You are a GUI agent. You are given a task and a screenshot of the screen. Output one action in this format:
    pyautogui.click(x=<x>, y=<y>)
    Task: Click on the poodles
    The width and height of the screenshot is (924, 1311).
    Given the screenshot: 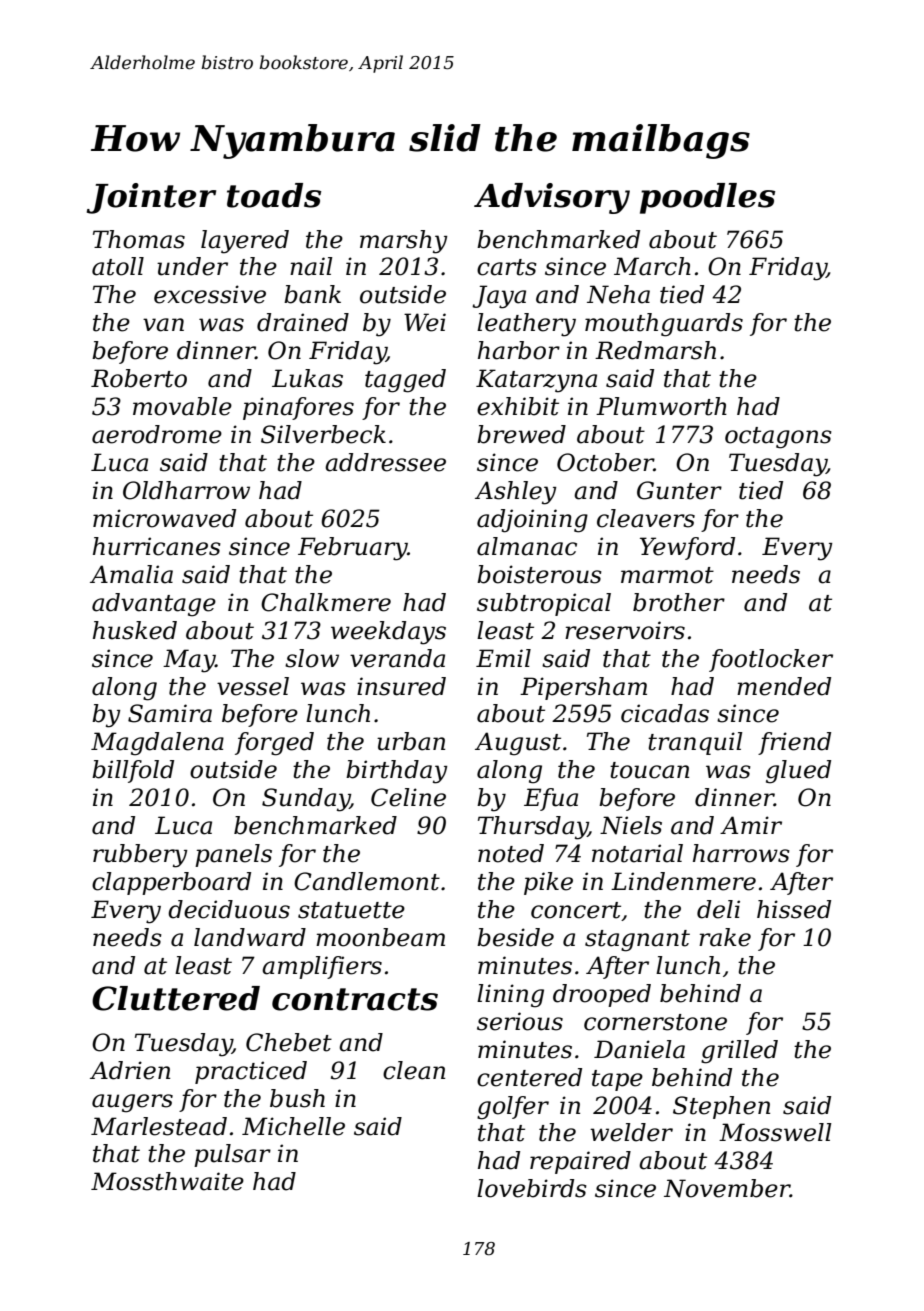 What is the action you would take?
    pyautogui.click(x=707, y=198)
